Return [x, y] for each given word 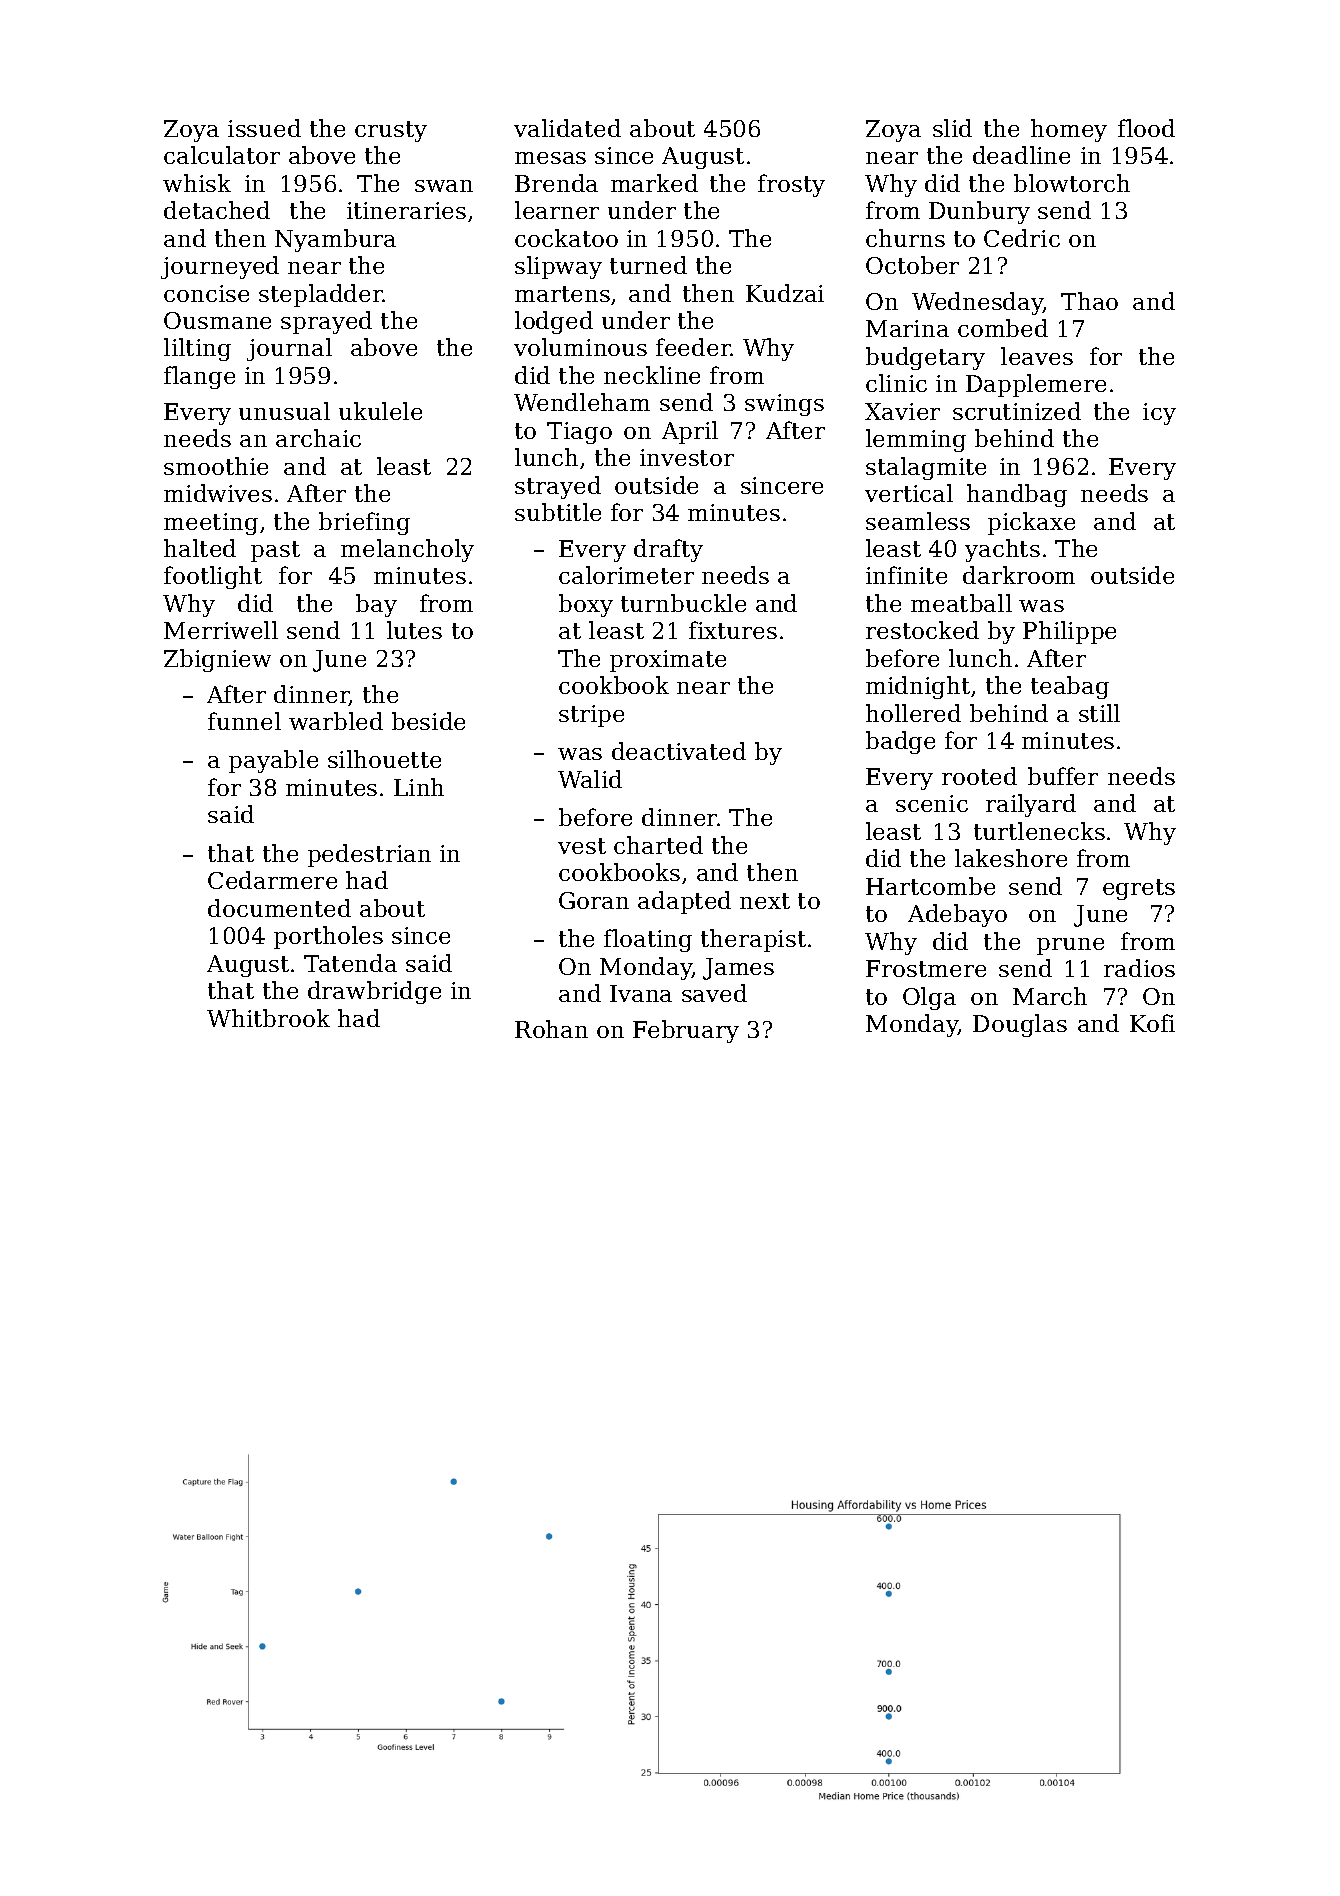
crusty [391, 131]
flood [1146, 128]
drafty [668, 550]
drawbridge [374, 992]
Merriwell [221, 630]
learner [557, 210]
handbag [1017, 495]
